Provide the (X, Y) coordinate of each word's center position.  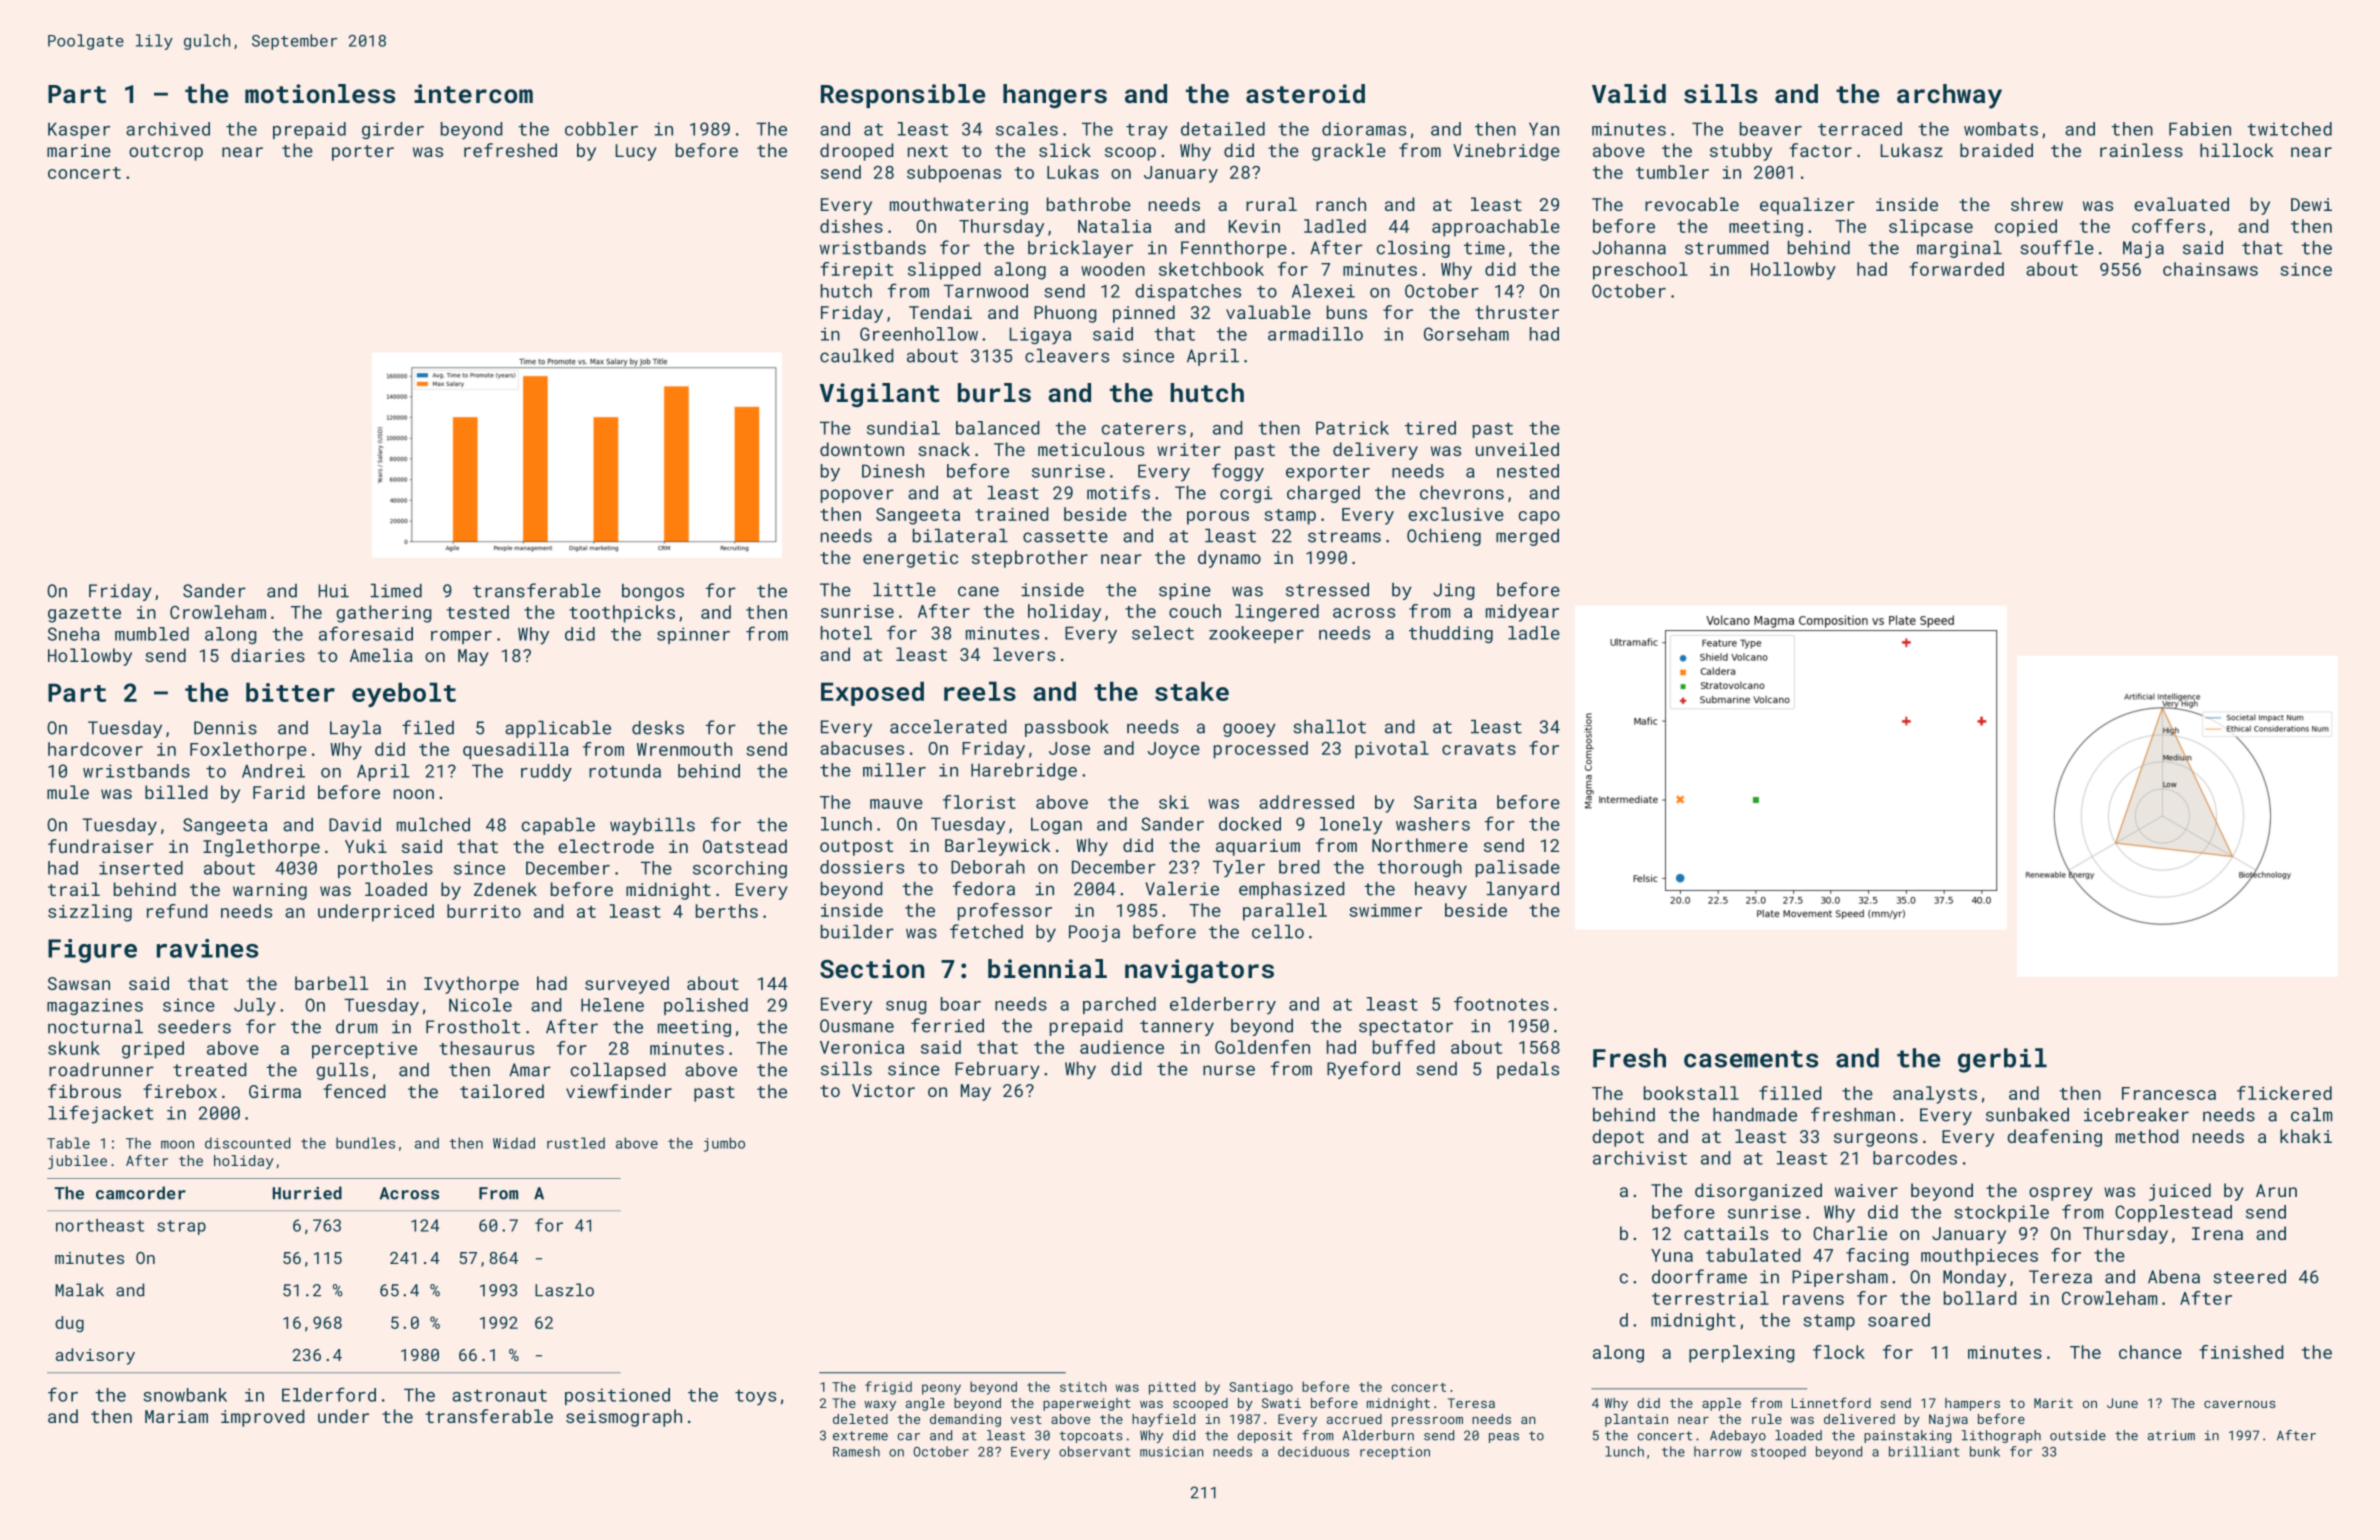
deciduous (1313, 1451)
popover (857, 496)
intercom (473, 93)
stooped (1778, 1452)
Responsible (903, 96)
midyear (1522, 613)
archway (1949, 96)
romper (461, 637)
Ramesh (856, 1451)
